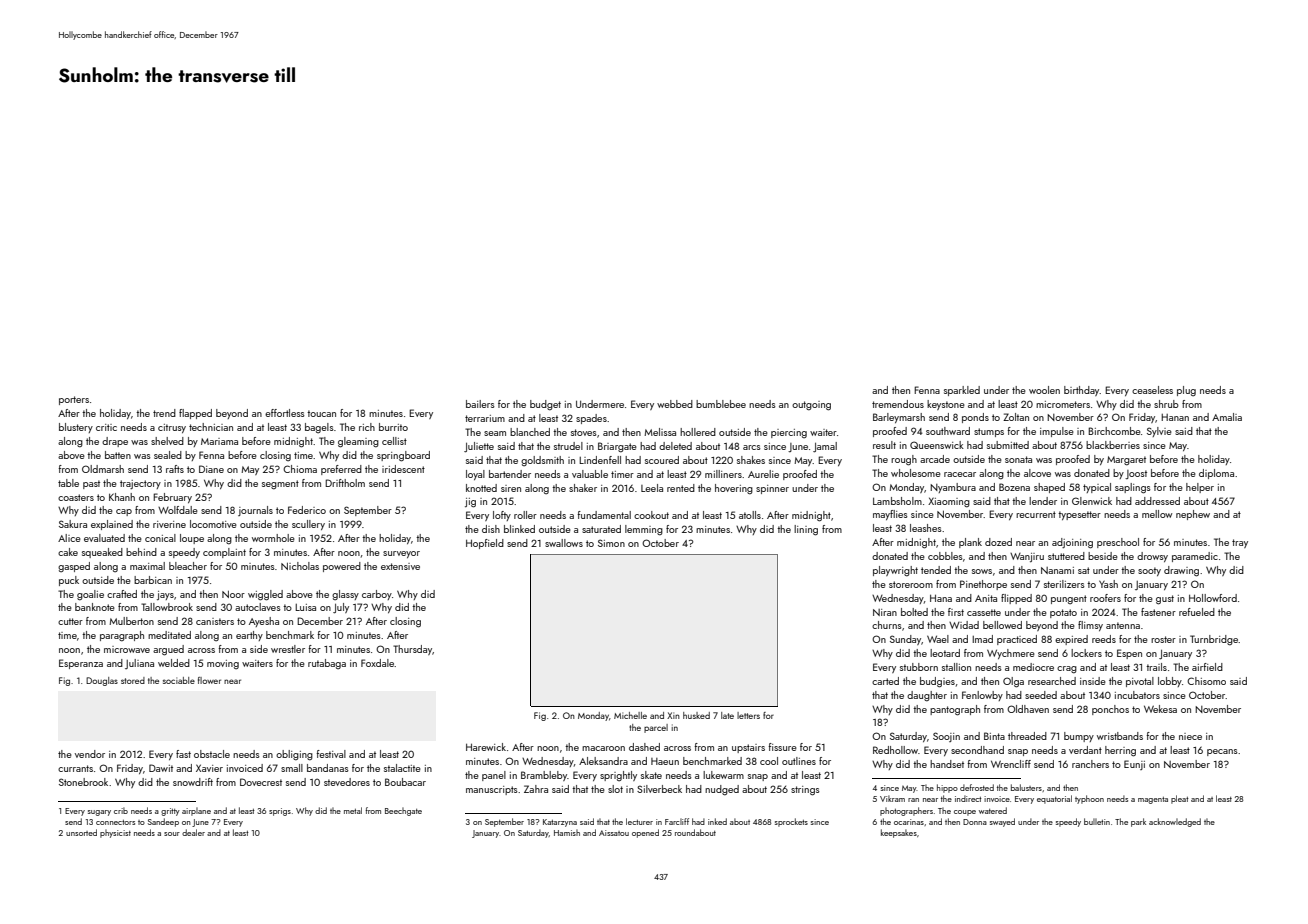 The width and height of the image is (1308, 924). Describe the element at coordinates (763, 474) in the image. I see `Aurelie` at that location.
